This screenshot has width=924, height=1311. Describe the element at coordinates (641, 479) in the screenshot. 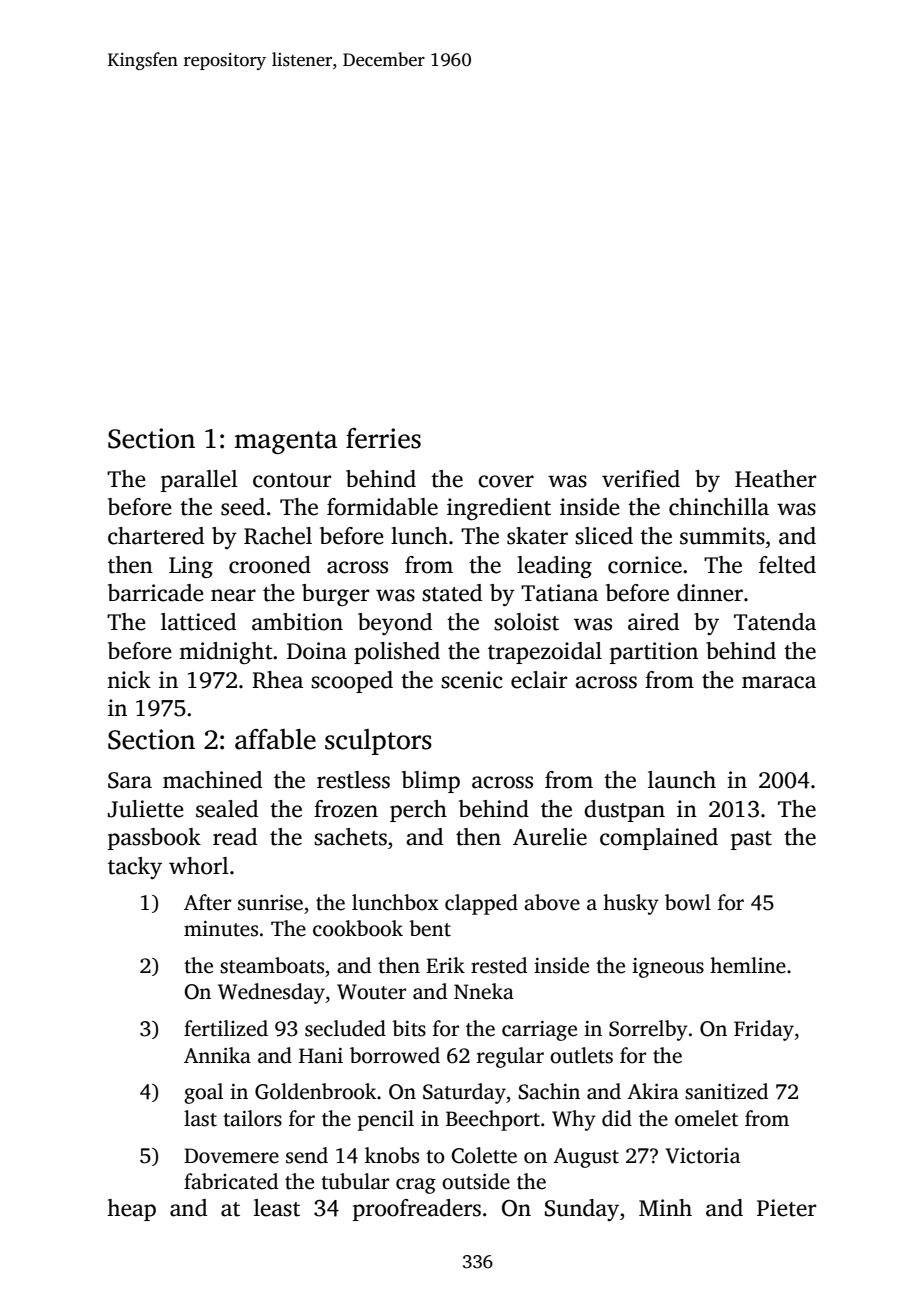

I see `verified` at that location.
